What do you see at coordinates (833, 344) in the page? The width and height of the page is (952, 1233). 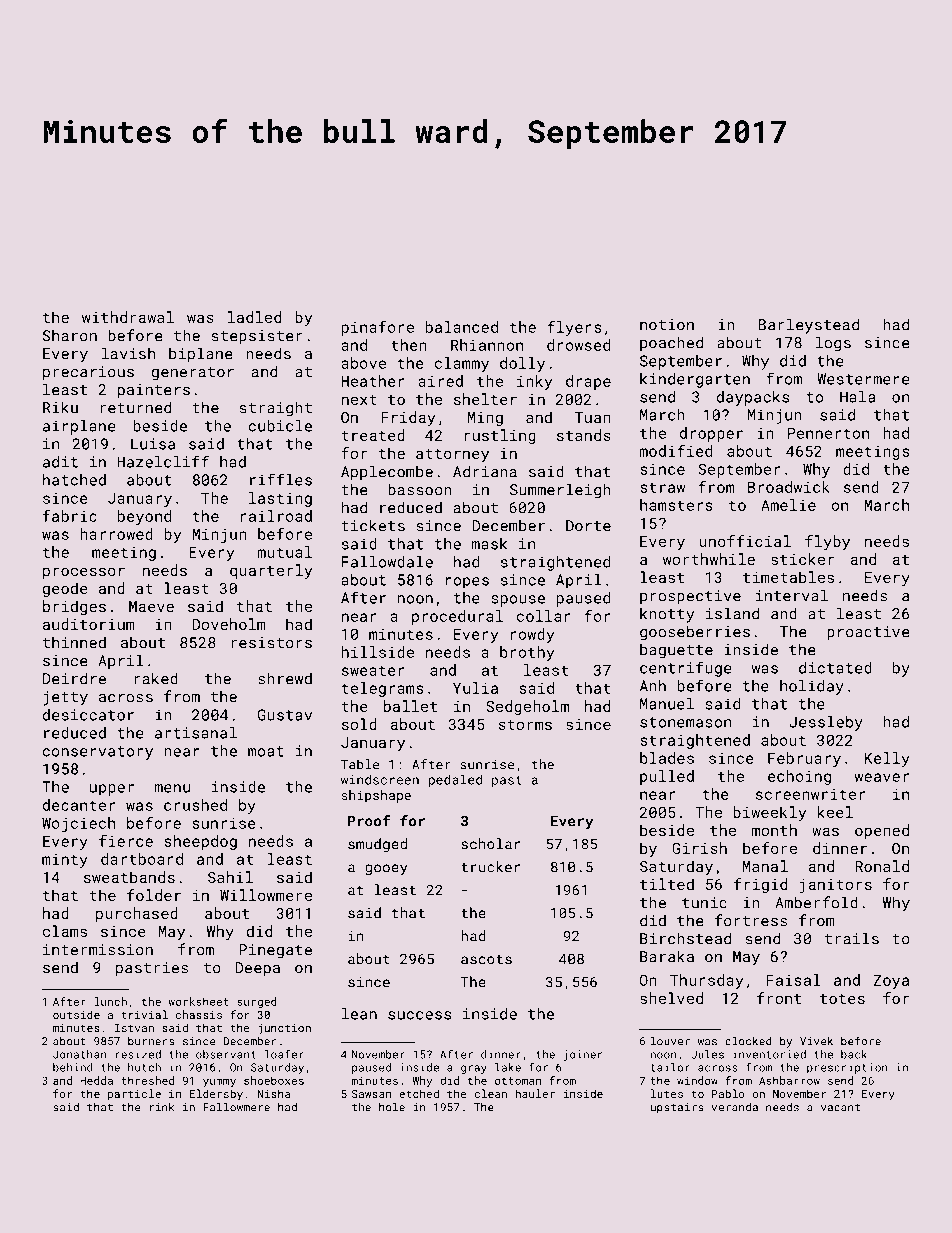 I see `logs` at bounding box center [833, 344].
